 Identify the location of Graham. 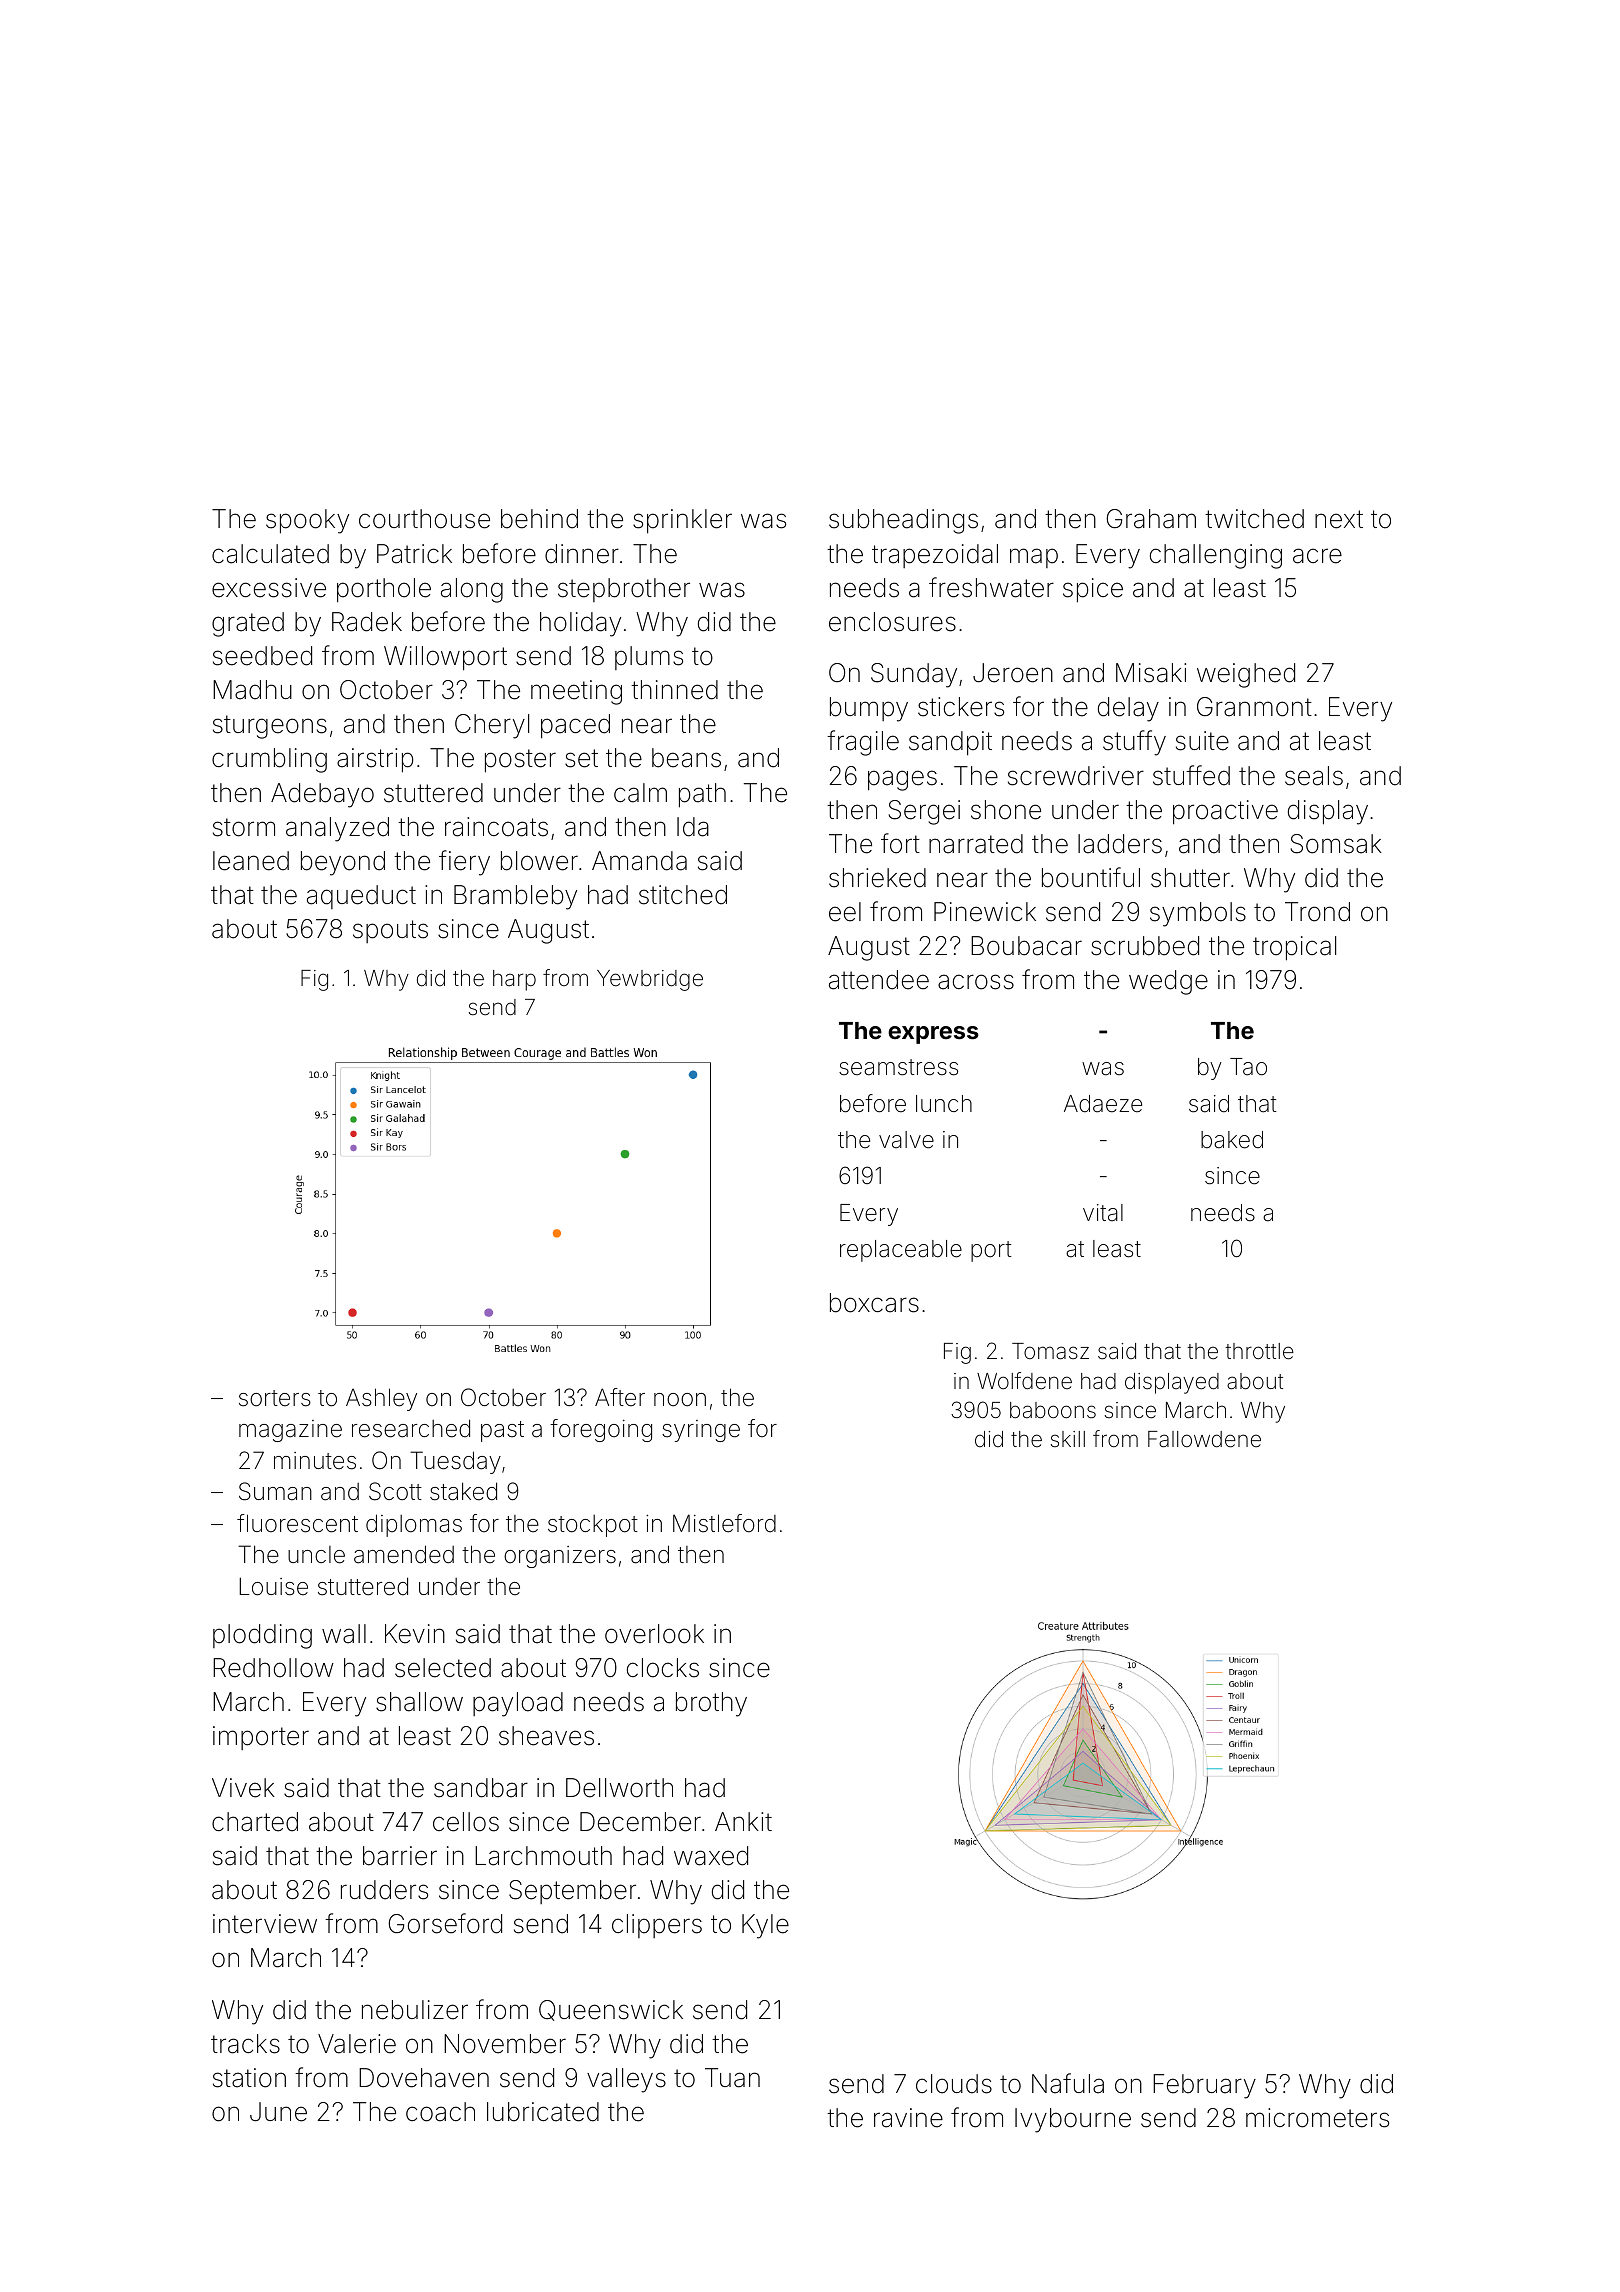
(1151, 519).
